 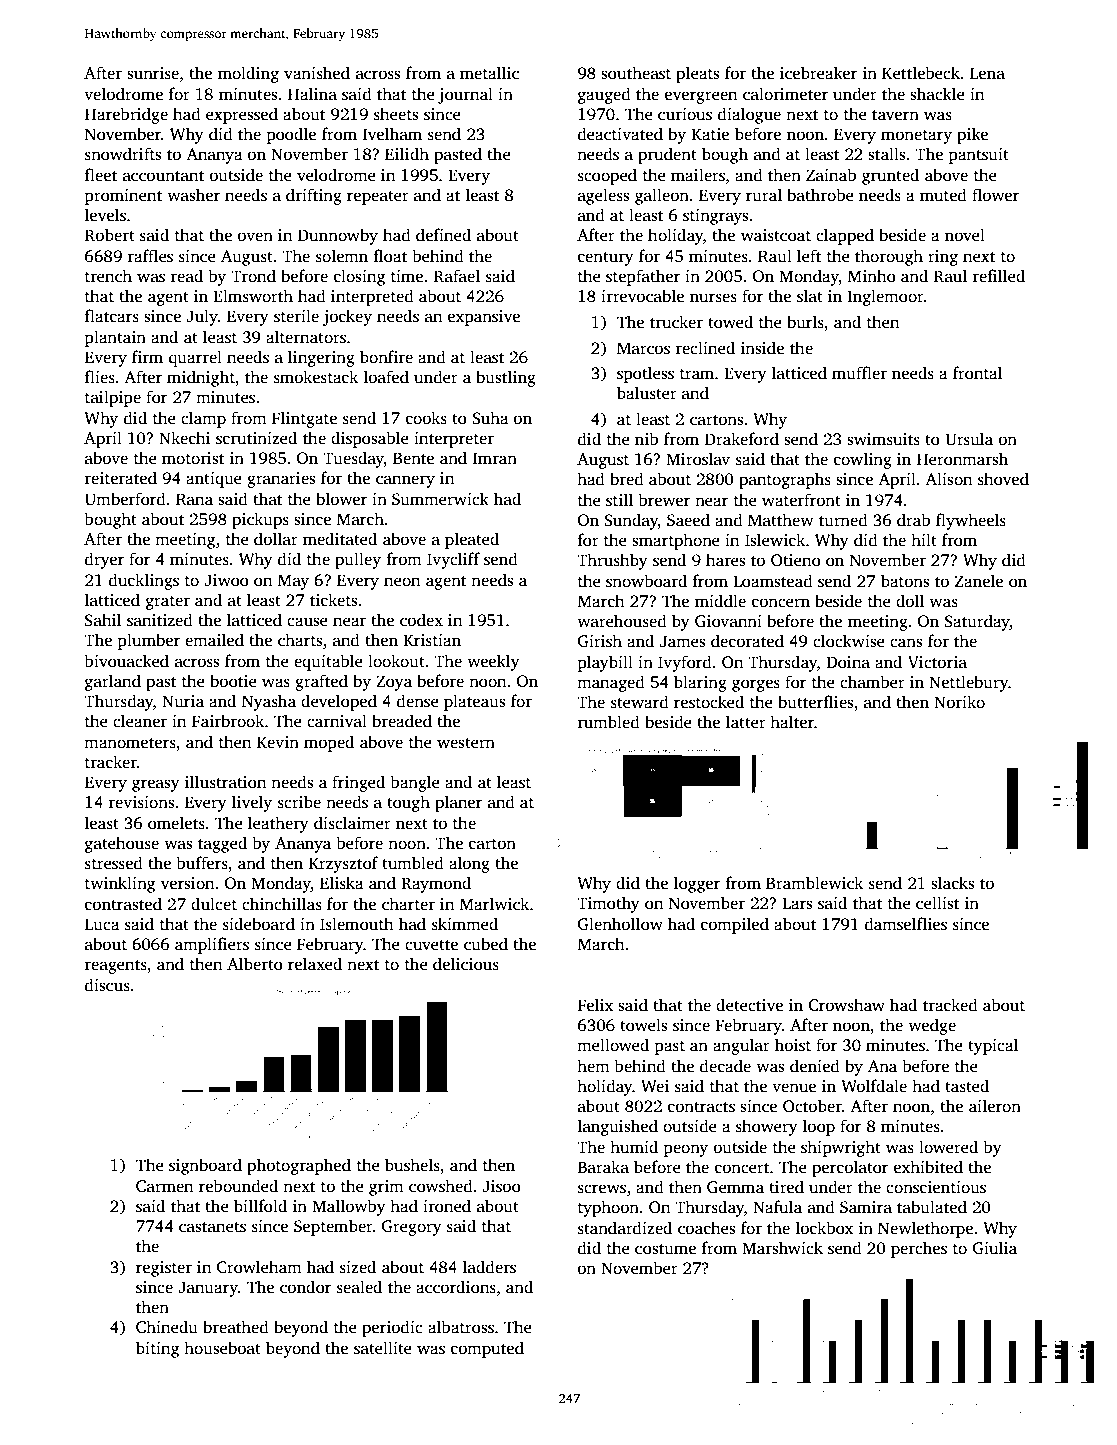 I want to click on inside, so click(x=762, y=348).
